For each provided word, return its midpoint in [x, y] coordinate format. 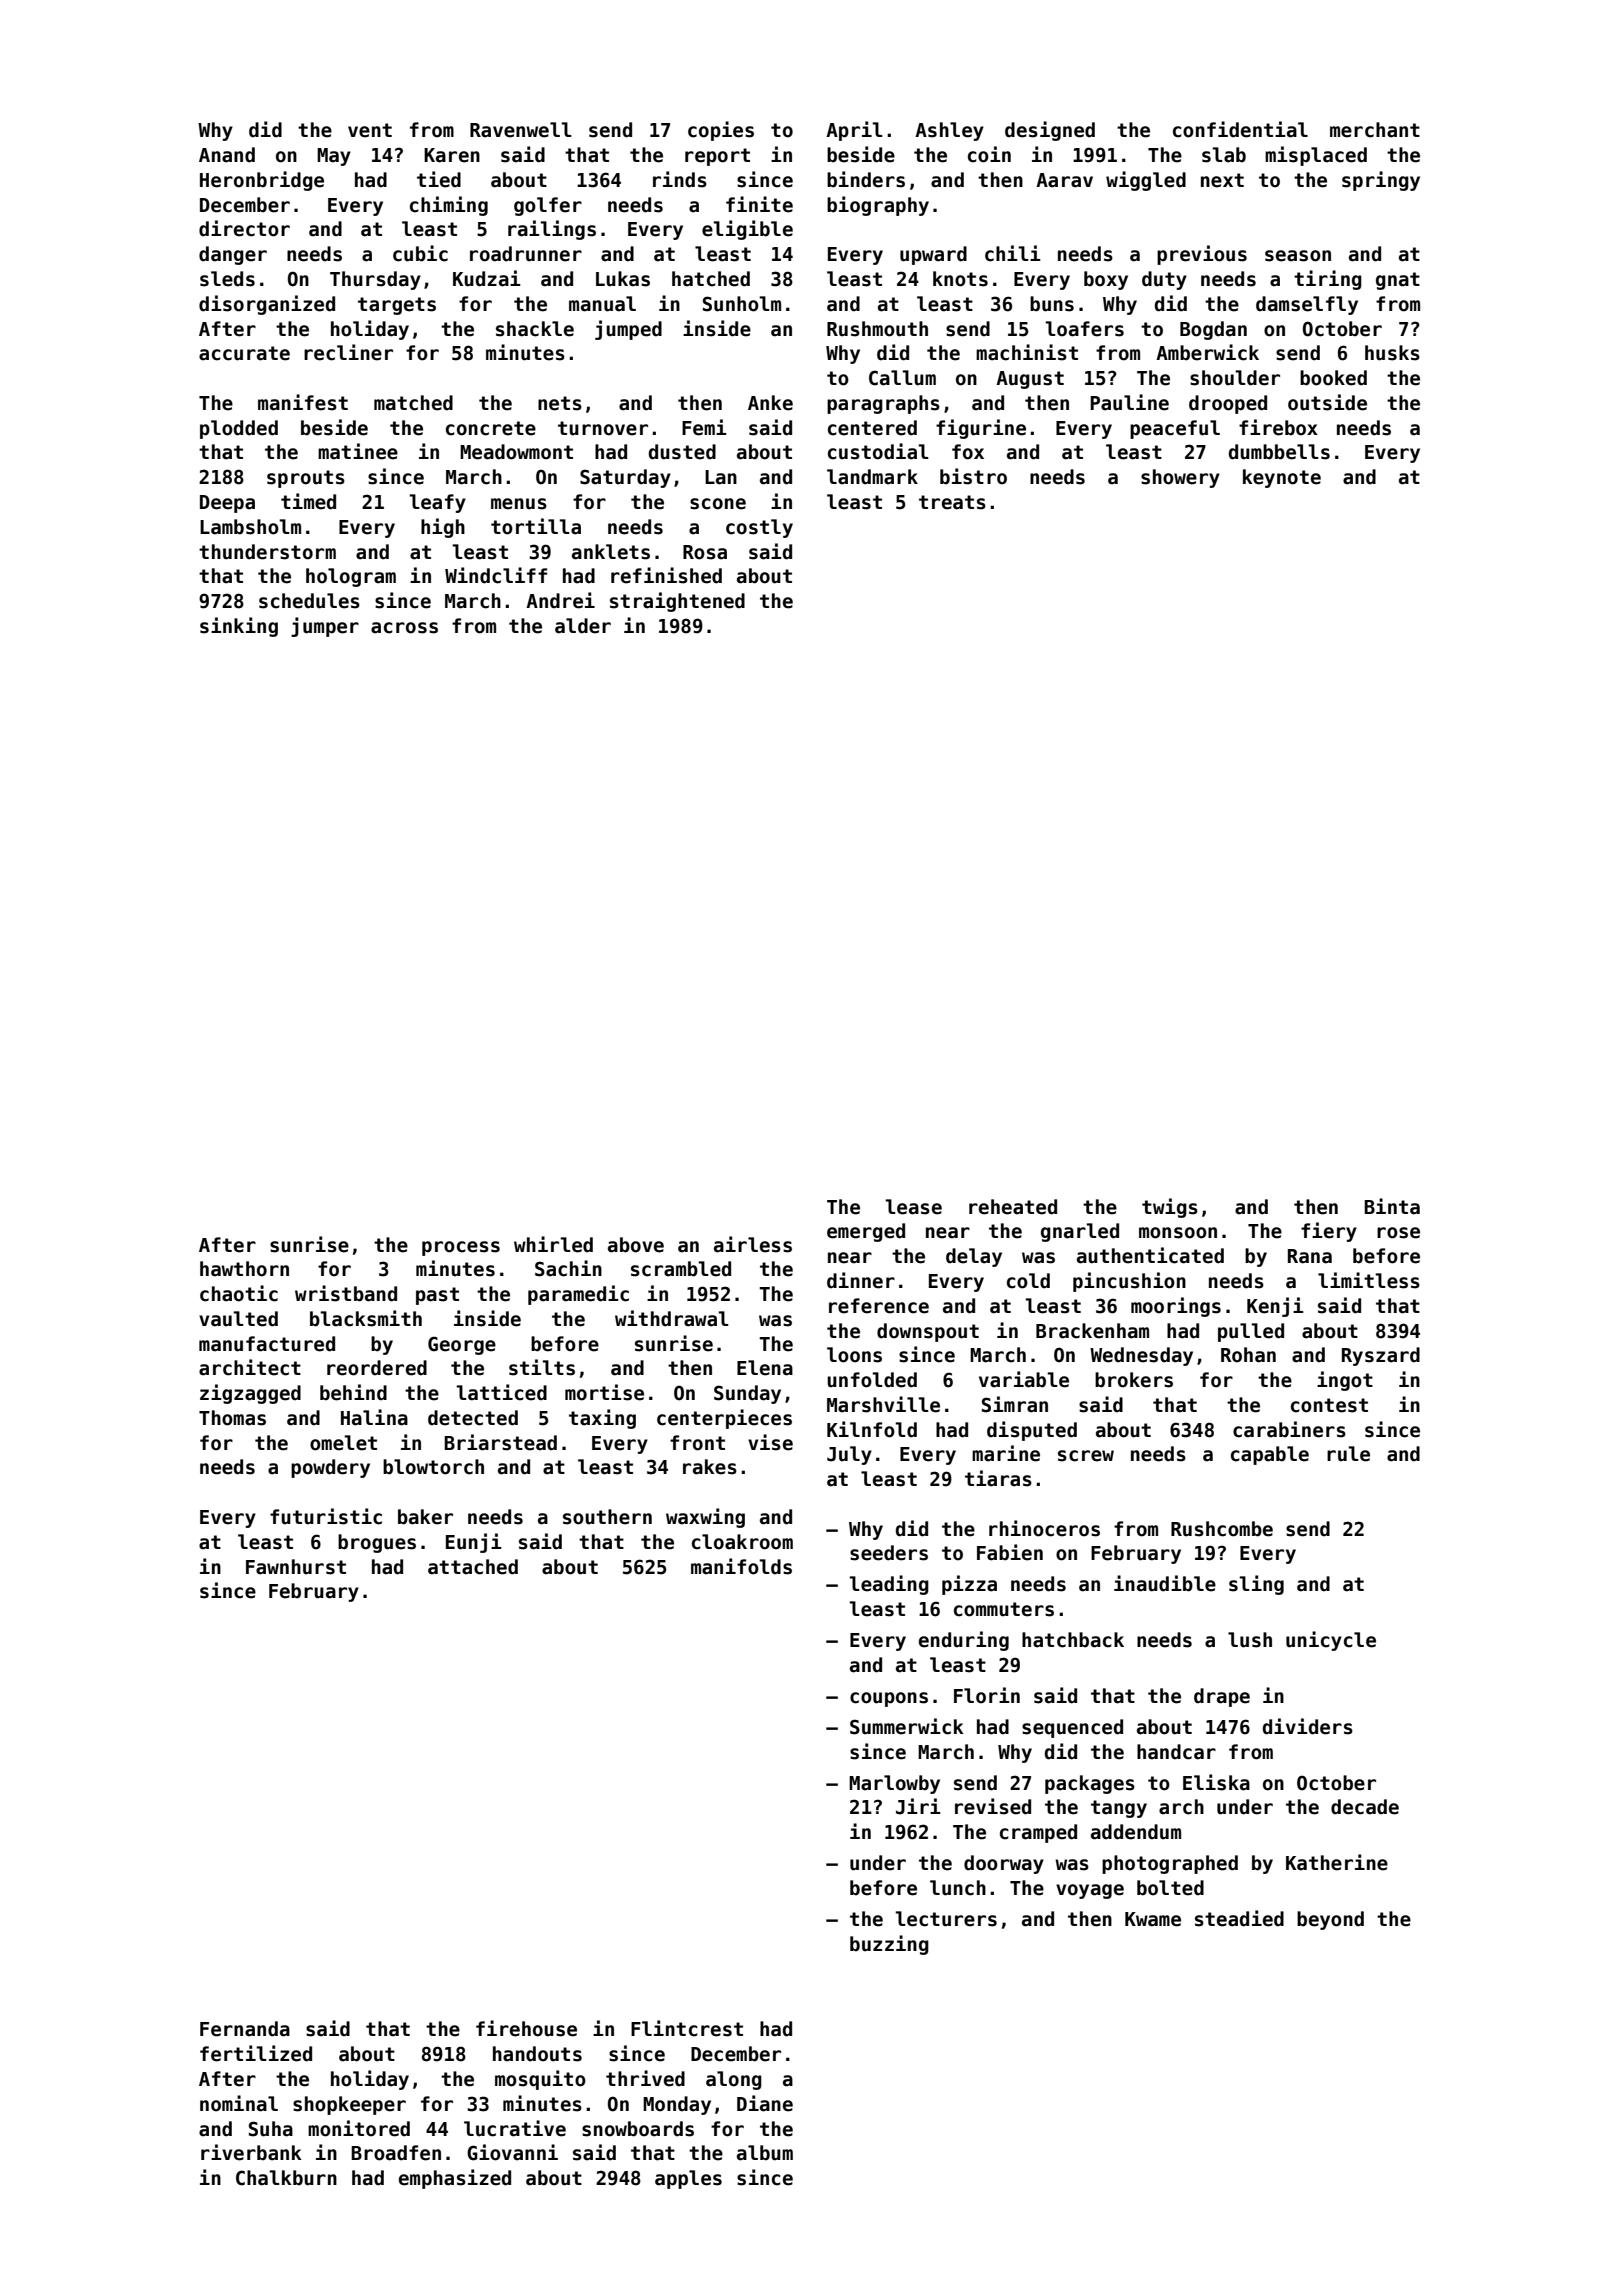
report [717, 157]
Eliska [1216, 1782]
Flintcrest [687, 2028]
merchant [1375, 130]
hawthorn [244, 1269]
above [636, 1245]
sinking [239, 627]
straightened [677, 602]
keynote [1282, 478]
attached [473, 1567]
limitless [1369, 1280]
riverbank [251, 2152]
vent [370, 130]
